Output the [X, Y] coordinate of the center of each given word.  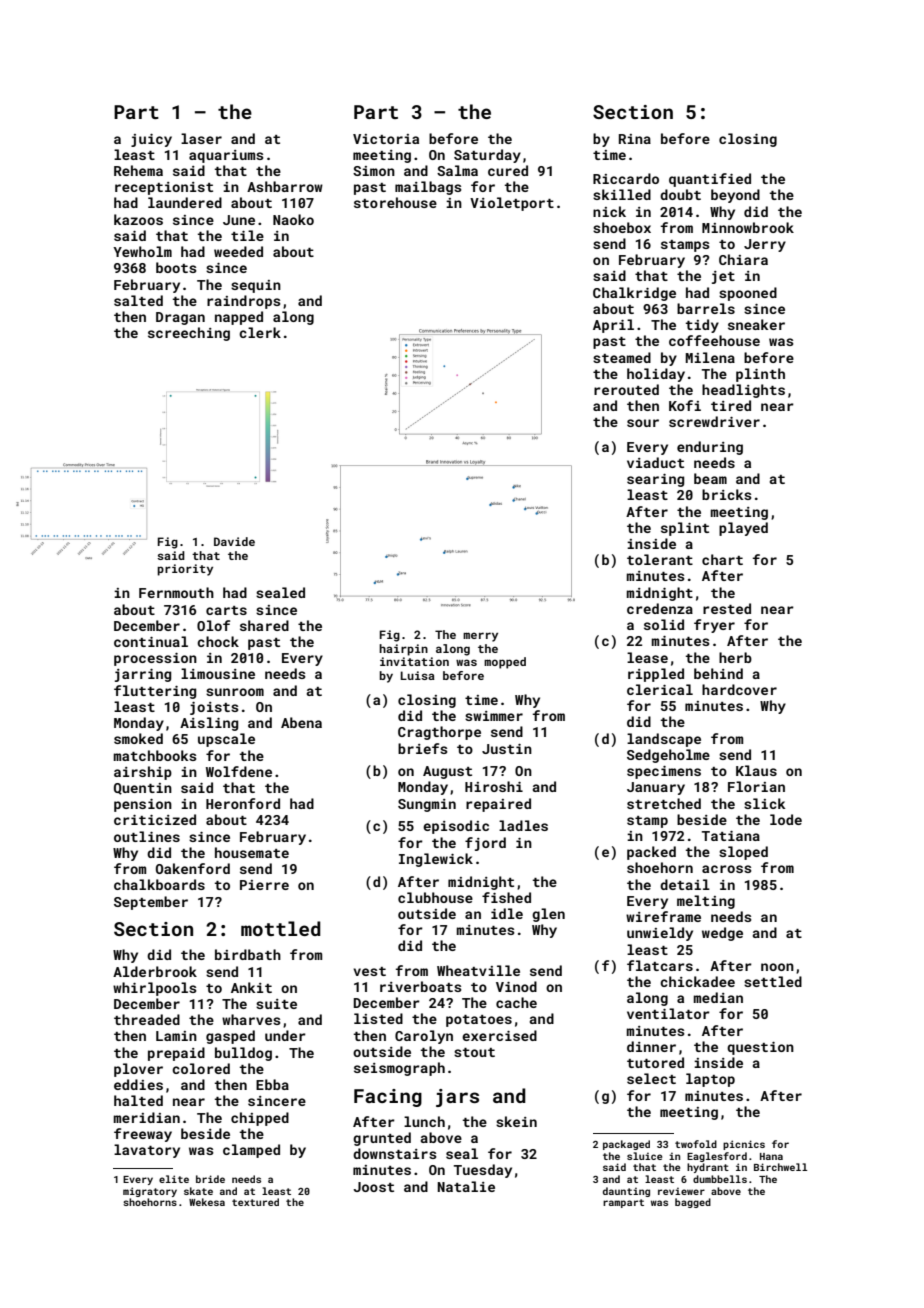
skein [516, 1121]
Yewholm [142, 251]
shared [264, 625]
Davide [234, 541]
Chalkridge [634, 294]
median [718, 997]
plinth [760, 375]
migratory [150, 1192]
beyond [735, 196]
